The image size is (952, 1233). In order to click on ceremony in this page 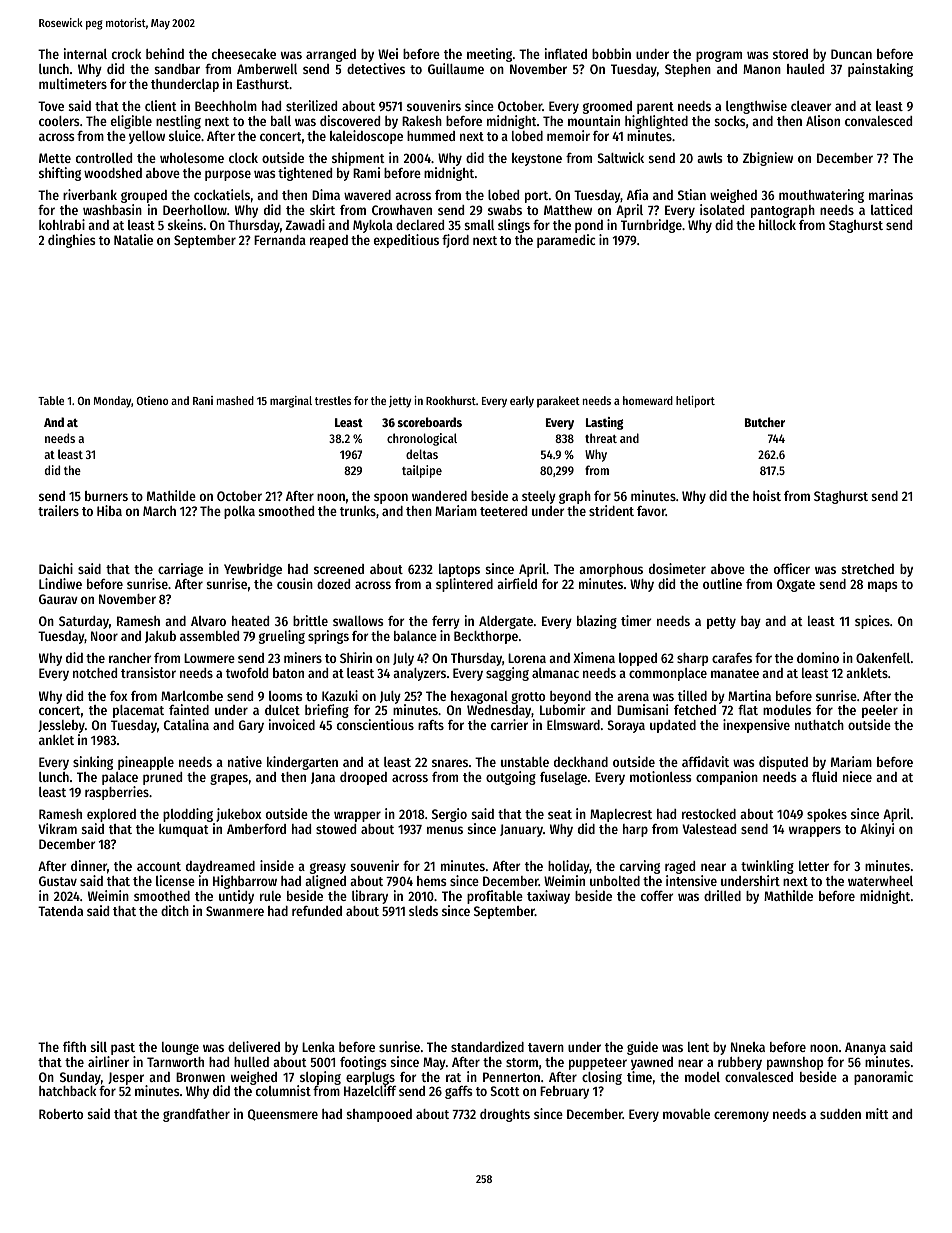, I will do `click(741, 1116)`.
